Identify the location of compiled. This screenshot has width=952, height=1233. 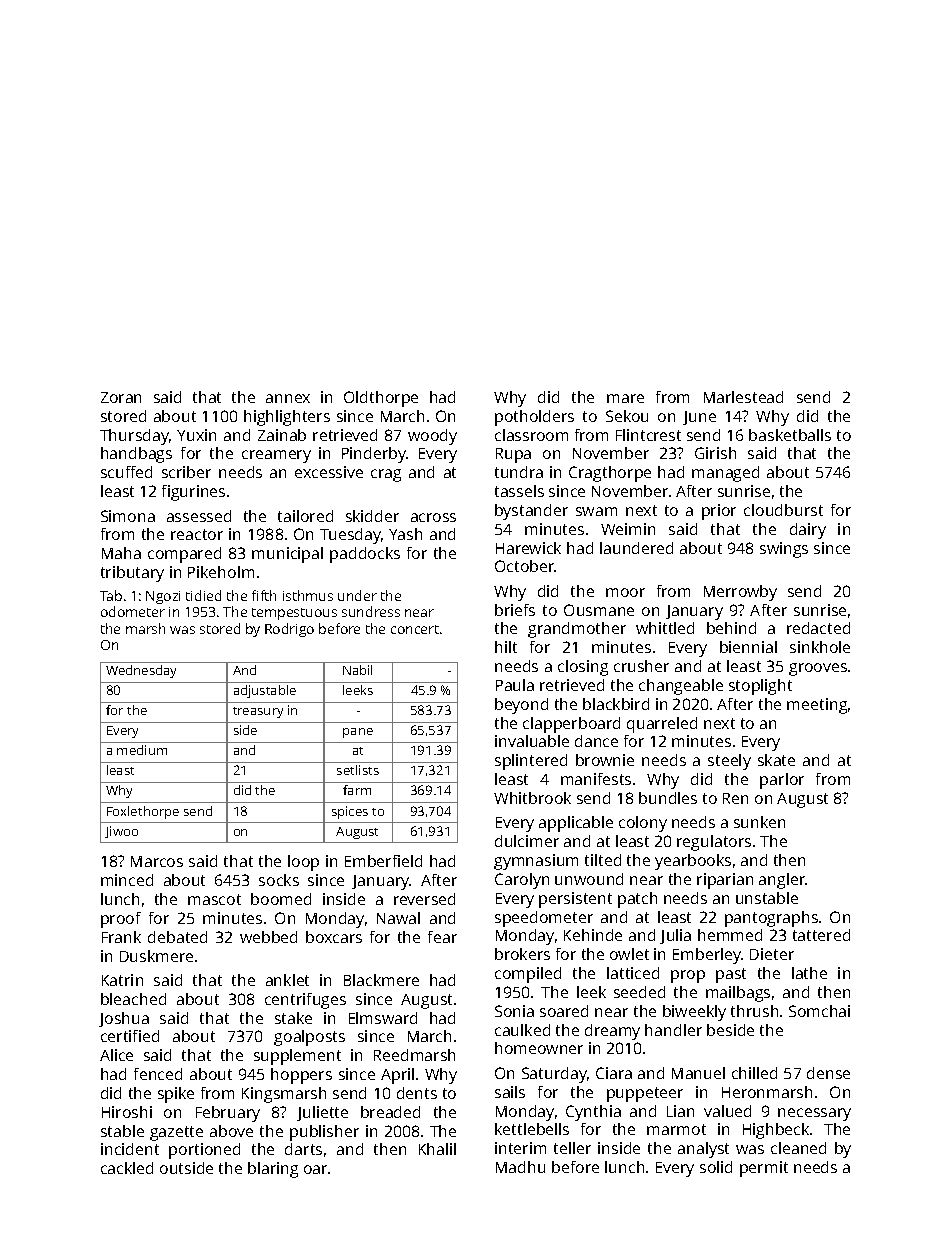
(528, 975).
